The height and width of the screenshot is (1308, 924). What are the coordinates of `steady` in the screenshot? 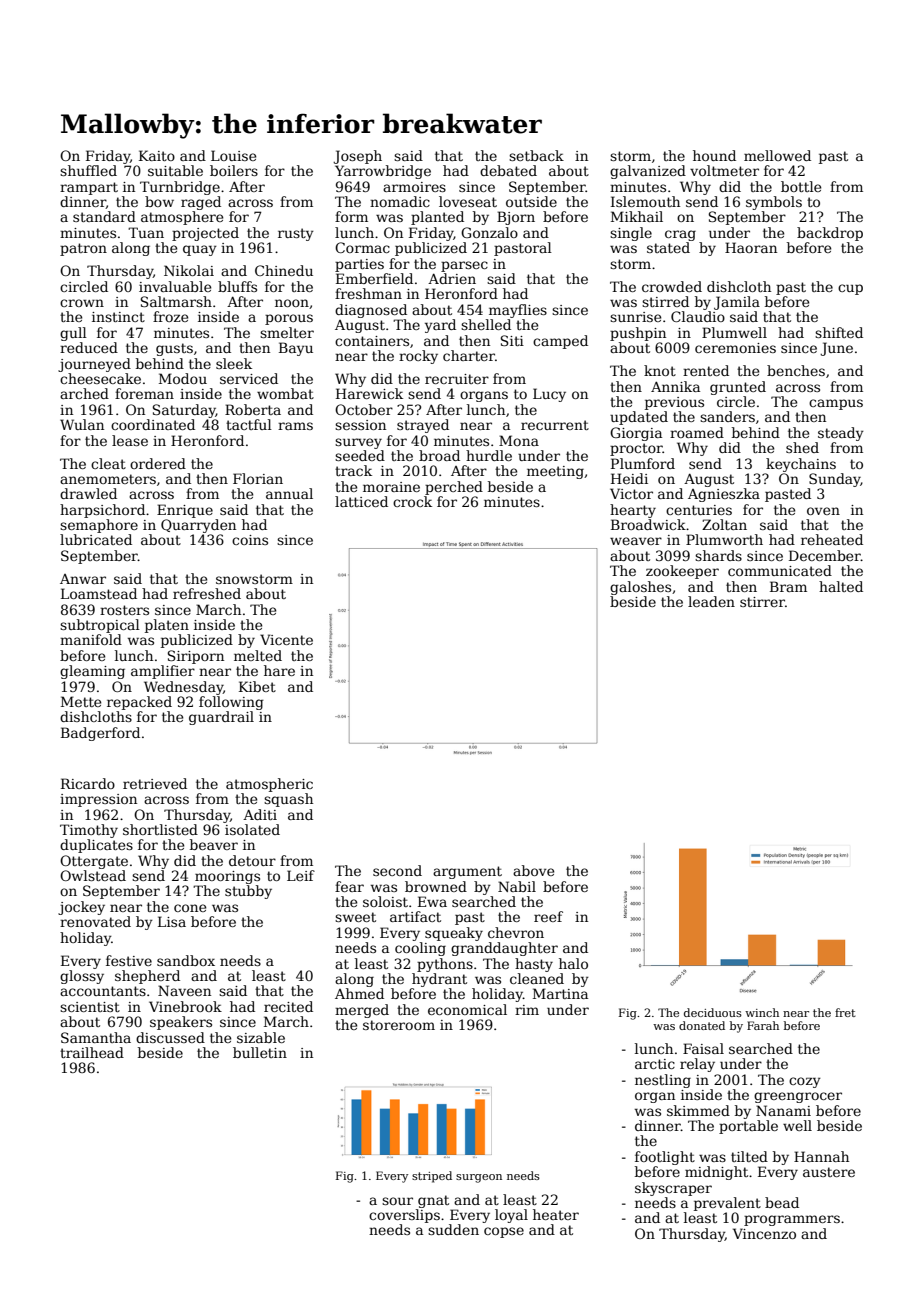 It's located at (841, 434).
